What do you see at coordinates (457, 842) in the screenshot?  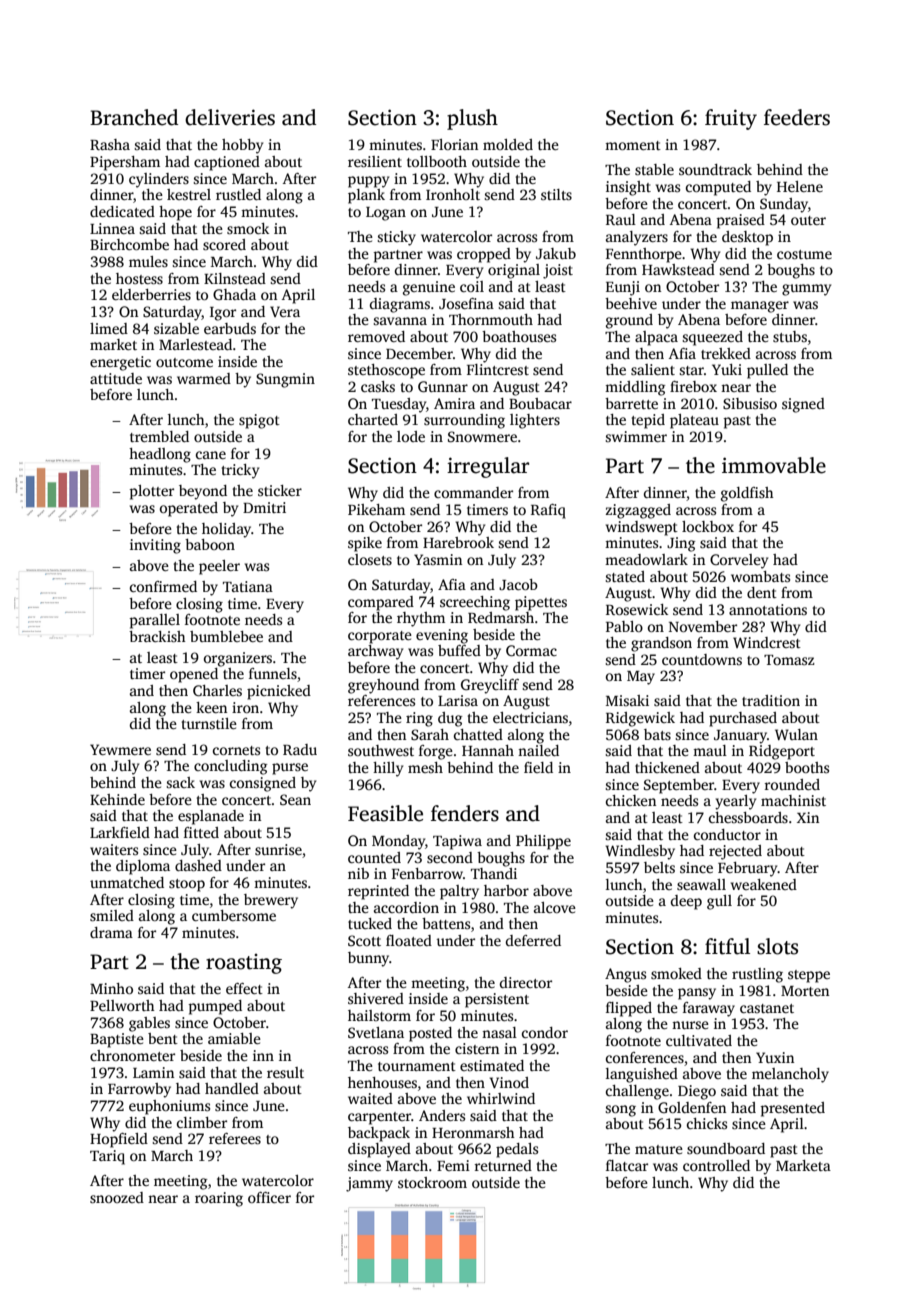 I see `Tapiwa` at bounding box center [457, 842].
